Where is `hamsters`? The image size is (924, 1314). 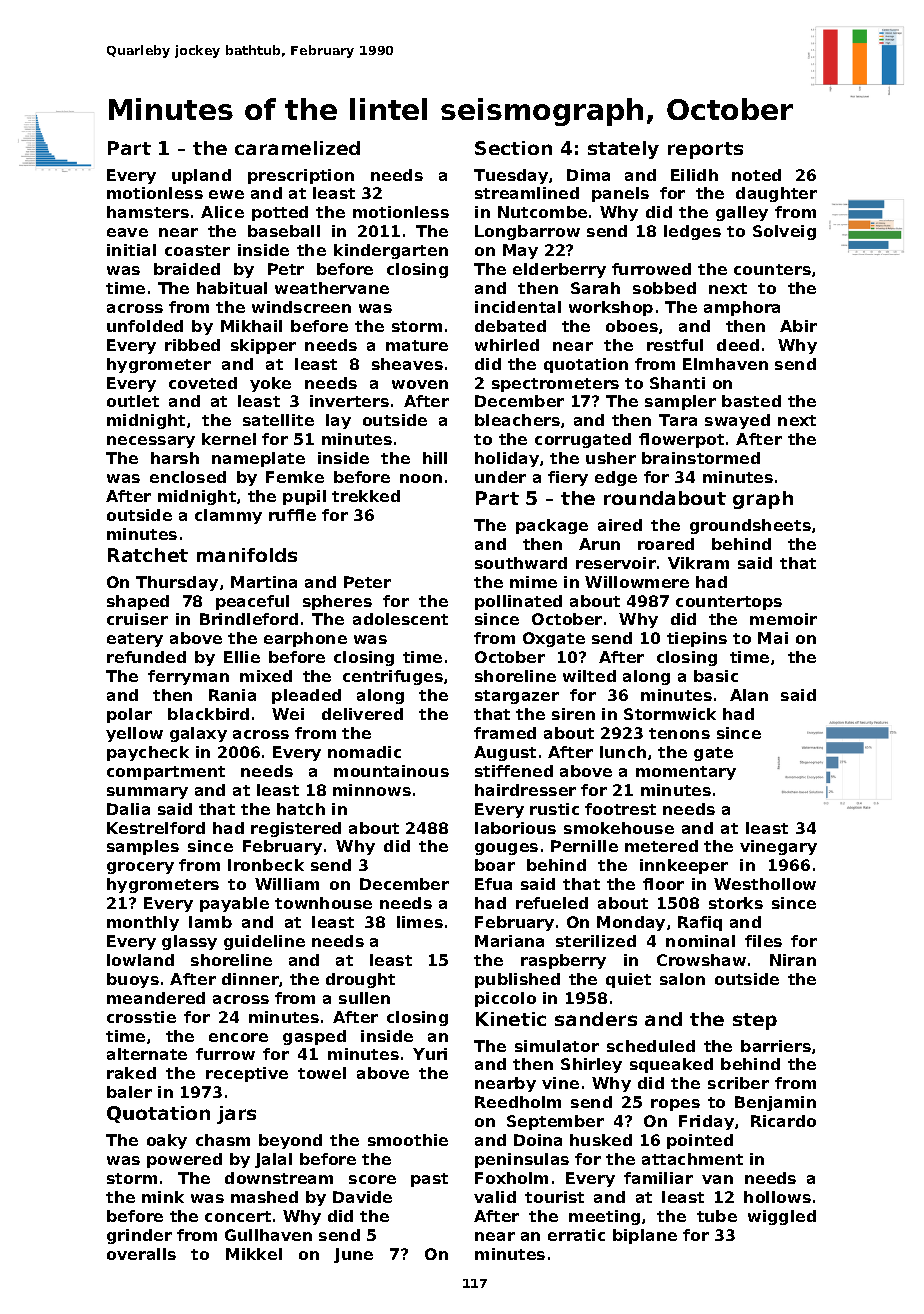
hamsters is located at coordinates (148, 212).
